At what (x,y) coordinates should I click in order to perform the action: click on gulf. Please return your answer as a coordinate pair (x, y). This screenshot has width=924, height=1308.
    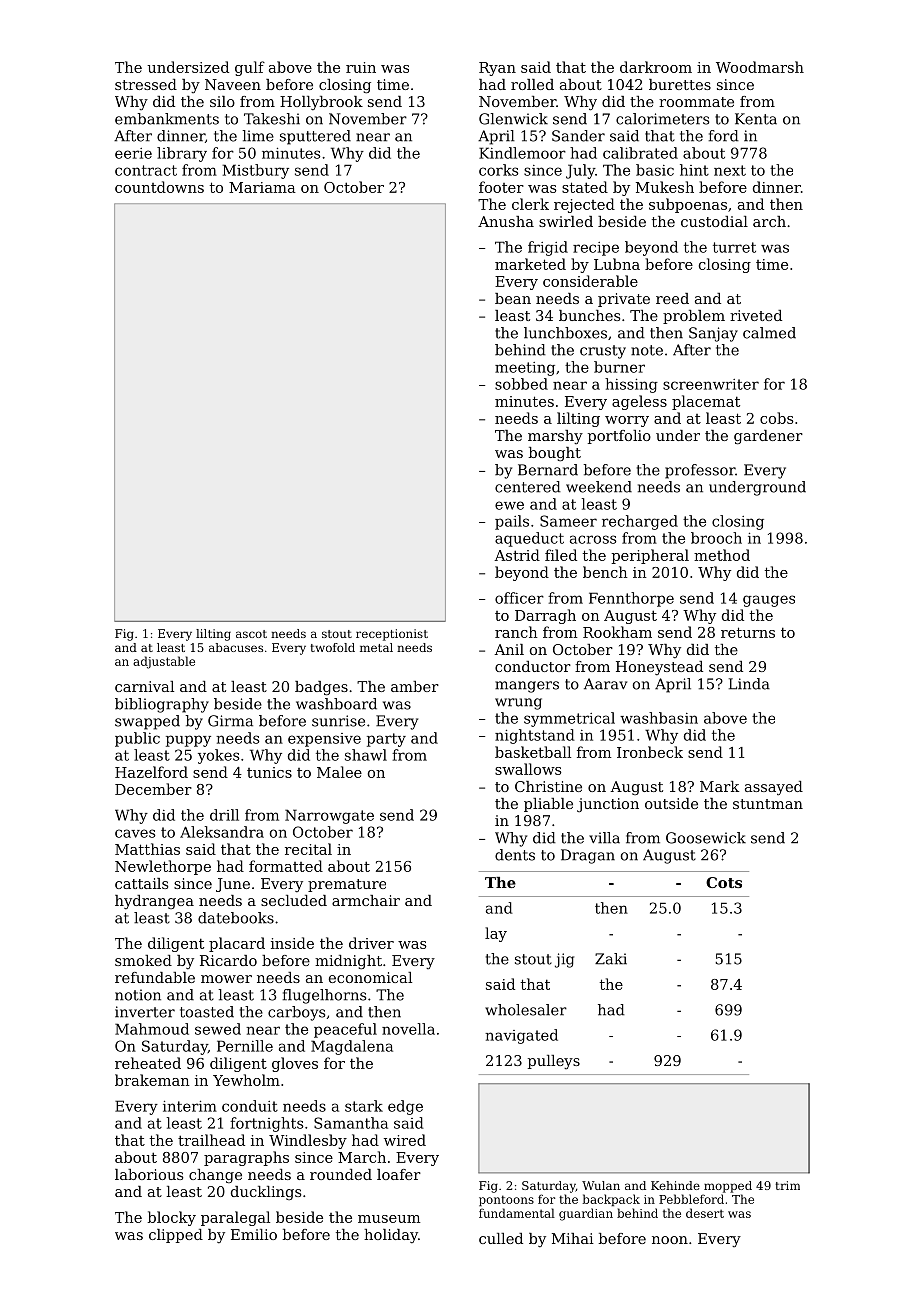
    Looking at the image, I should click on (250, 68).
